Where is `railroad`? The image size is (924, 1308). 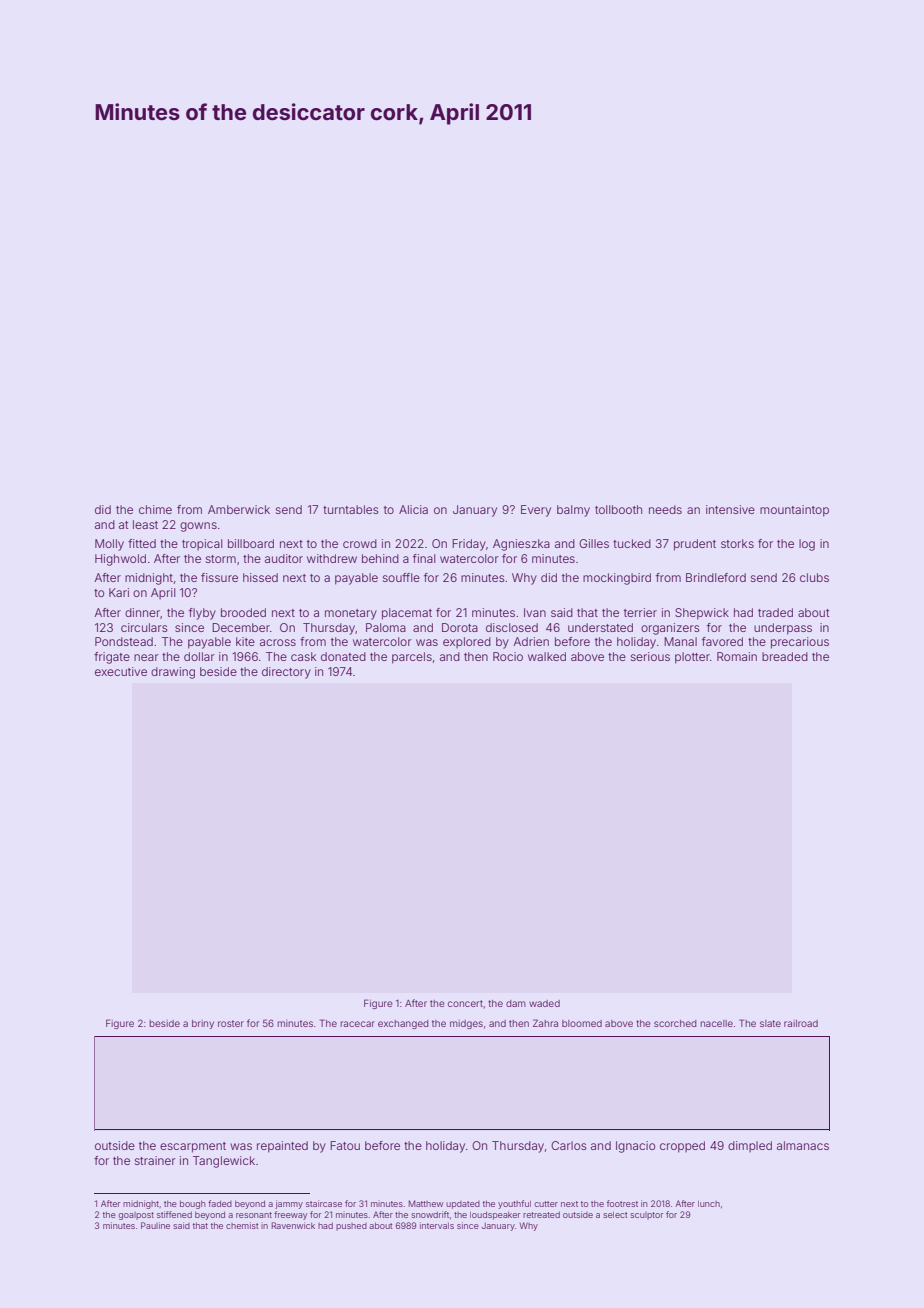
railroad is located at coordinates (801, 1023).
